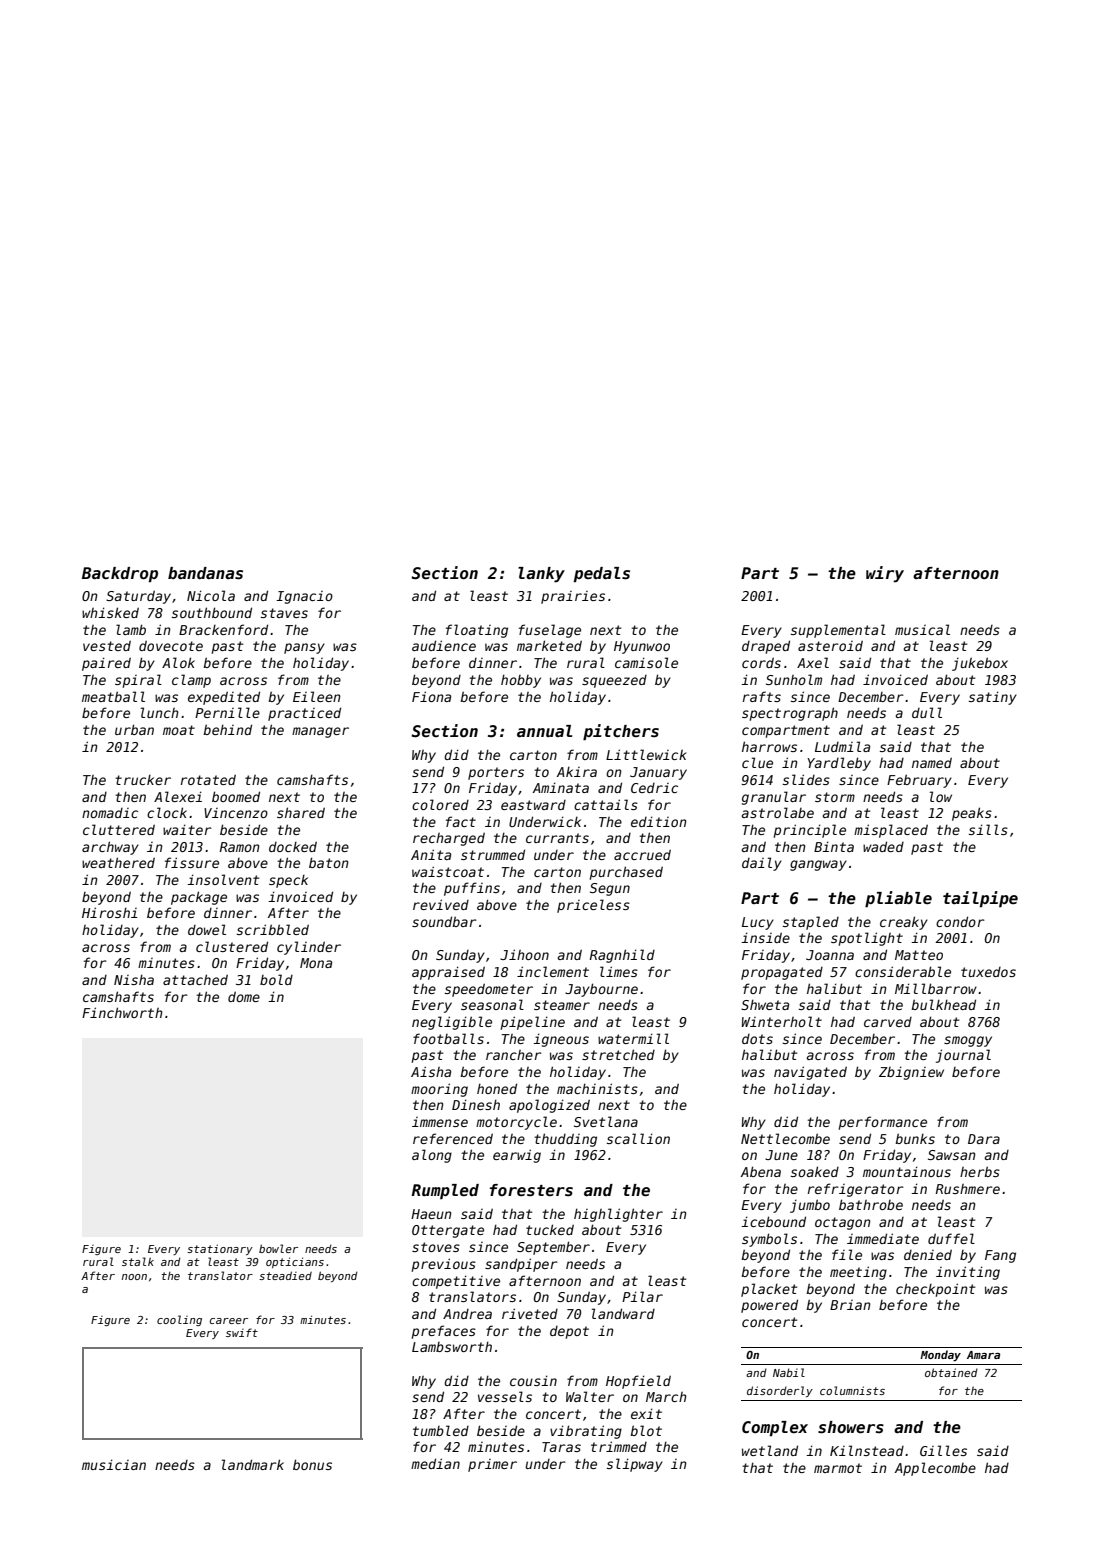  I want to click on prairies, so click(573, 597).
